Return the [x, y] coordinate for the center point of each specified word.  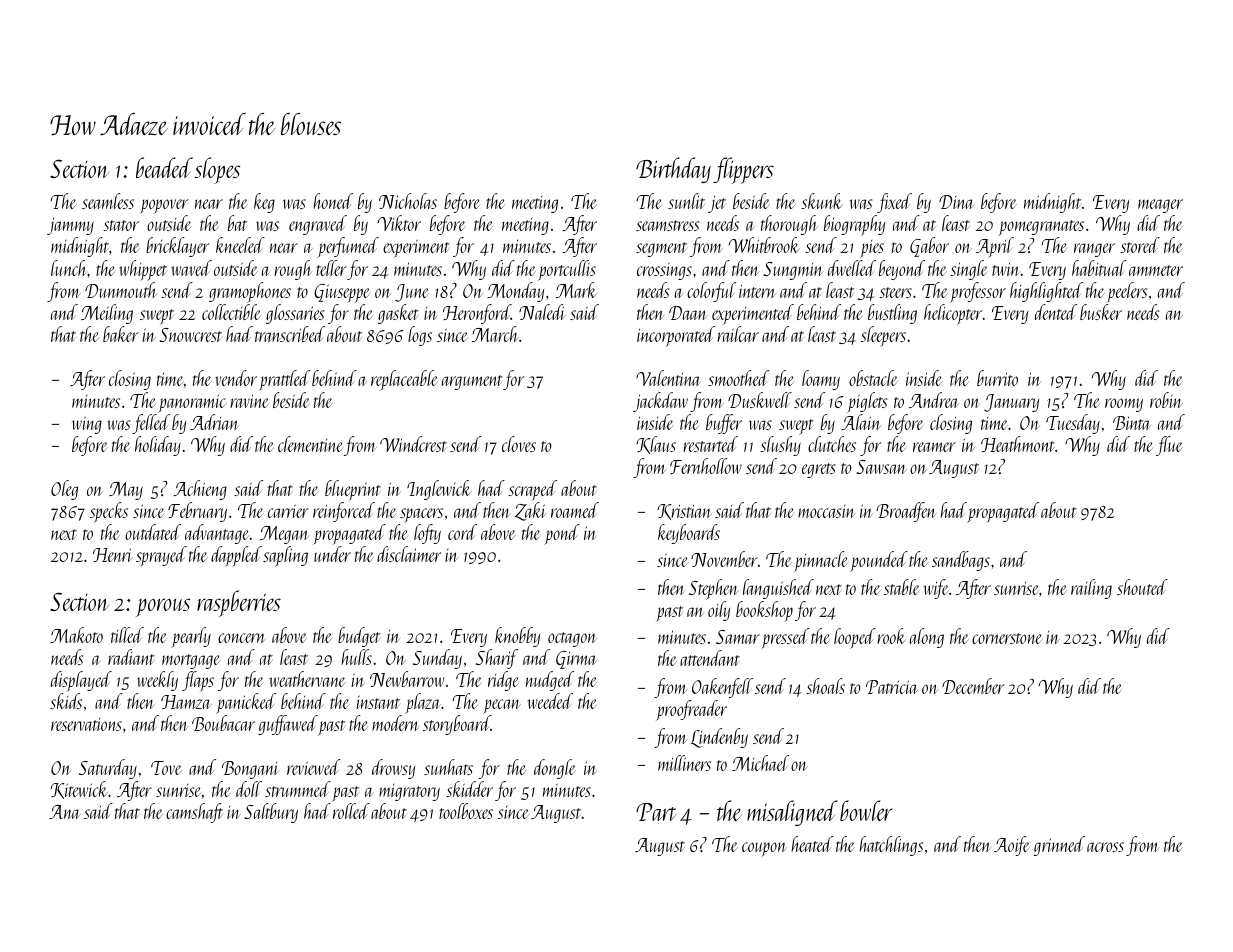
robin [1166, 400]
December [973, 686]
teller [331, 268]
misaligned [792, 813]
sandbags [961, 561]
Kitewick [79, 790]
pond [562, 534]
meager [1160, 206]
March [495, 334]
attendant [710, 658]
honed [333, 201]
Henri [113, 555]
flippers [743, 170]
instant [378, 702]
